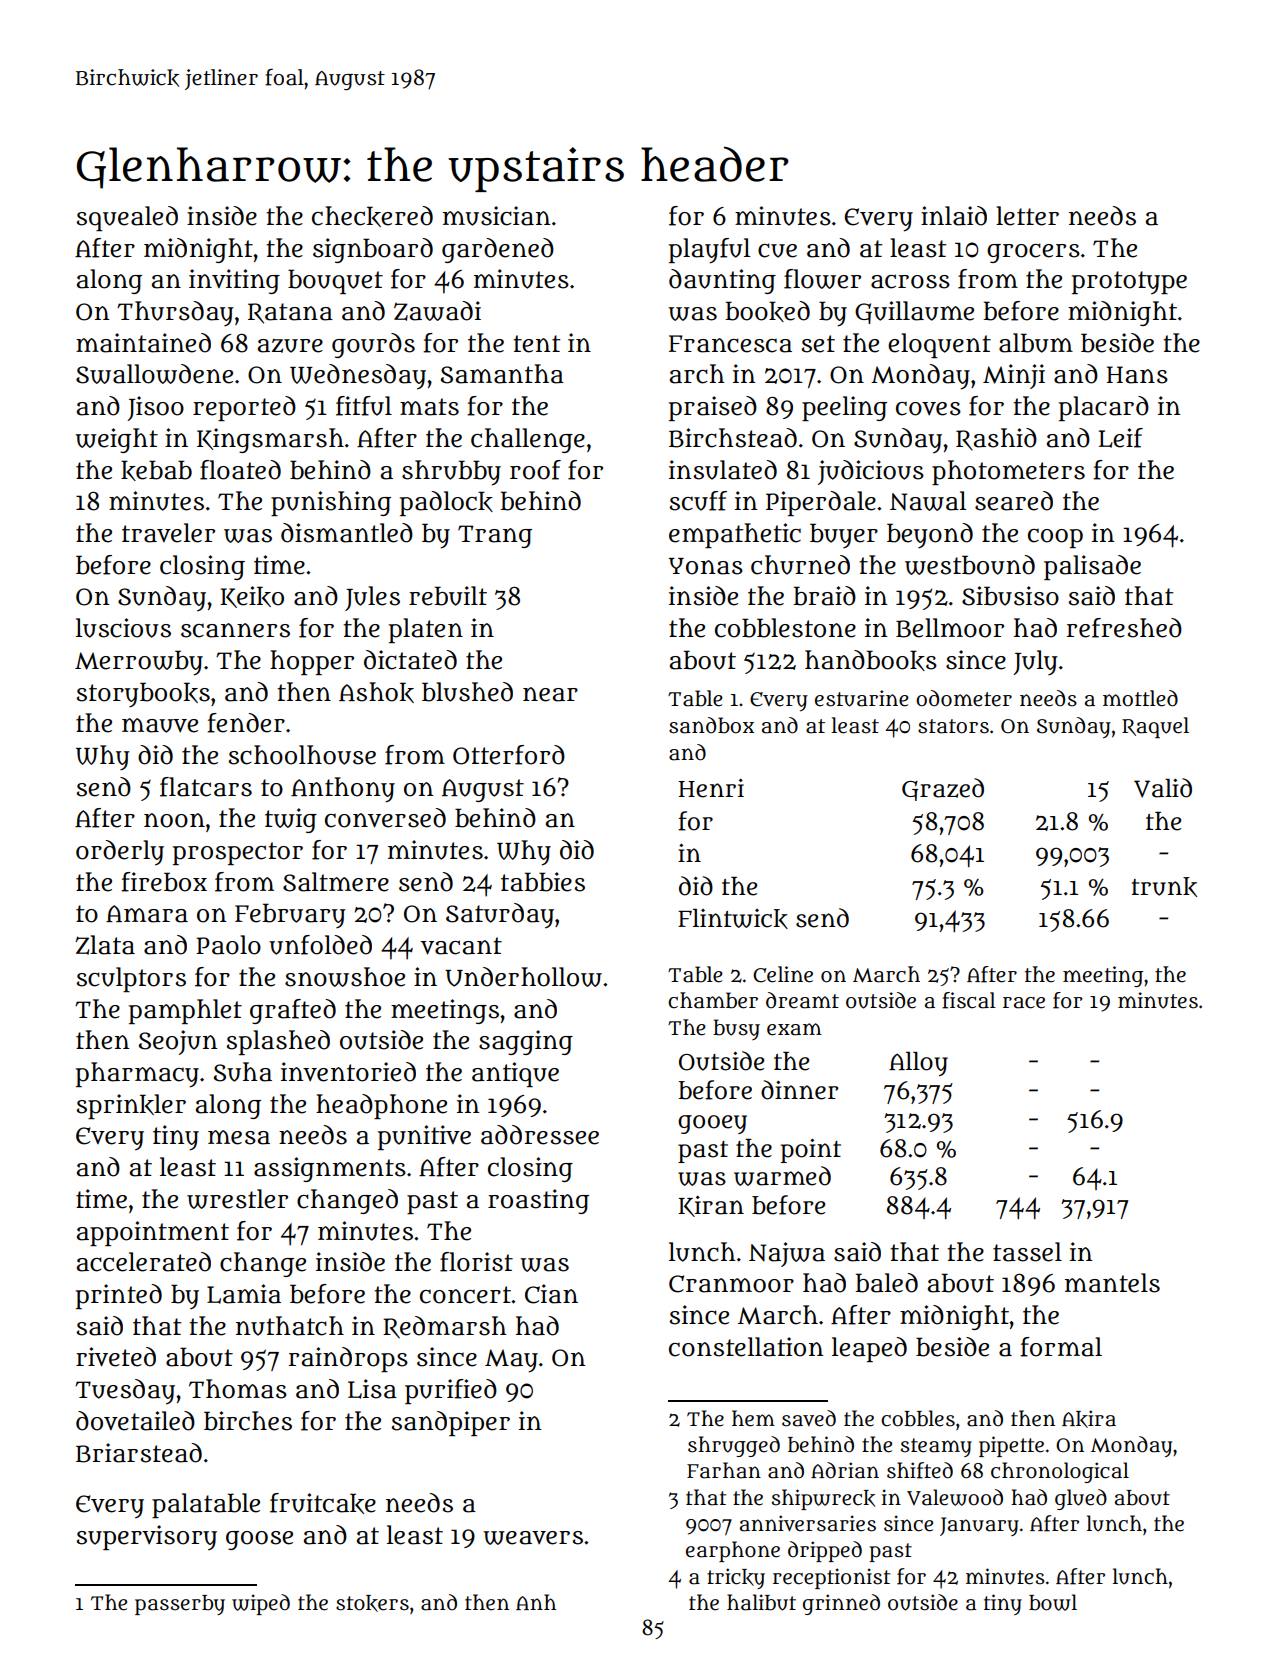  Describe the element at coordinates (954, 216) in the image. I see `inlaid` at that location.
